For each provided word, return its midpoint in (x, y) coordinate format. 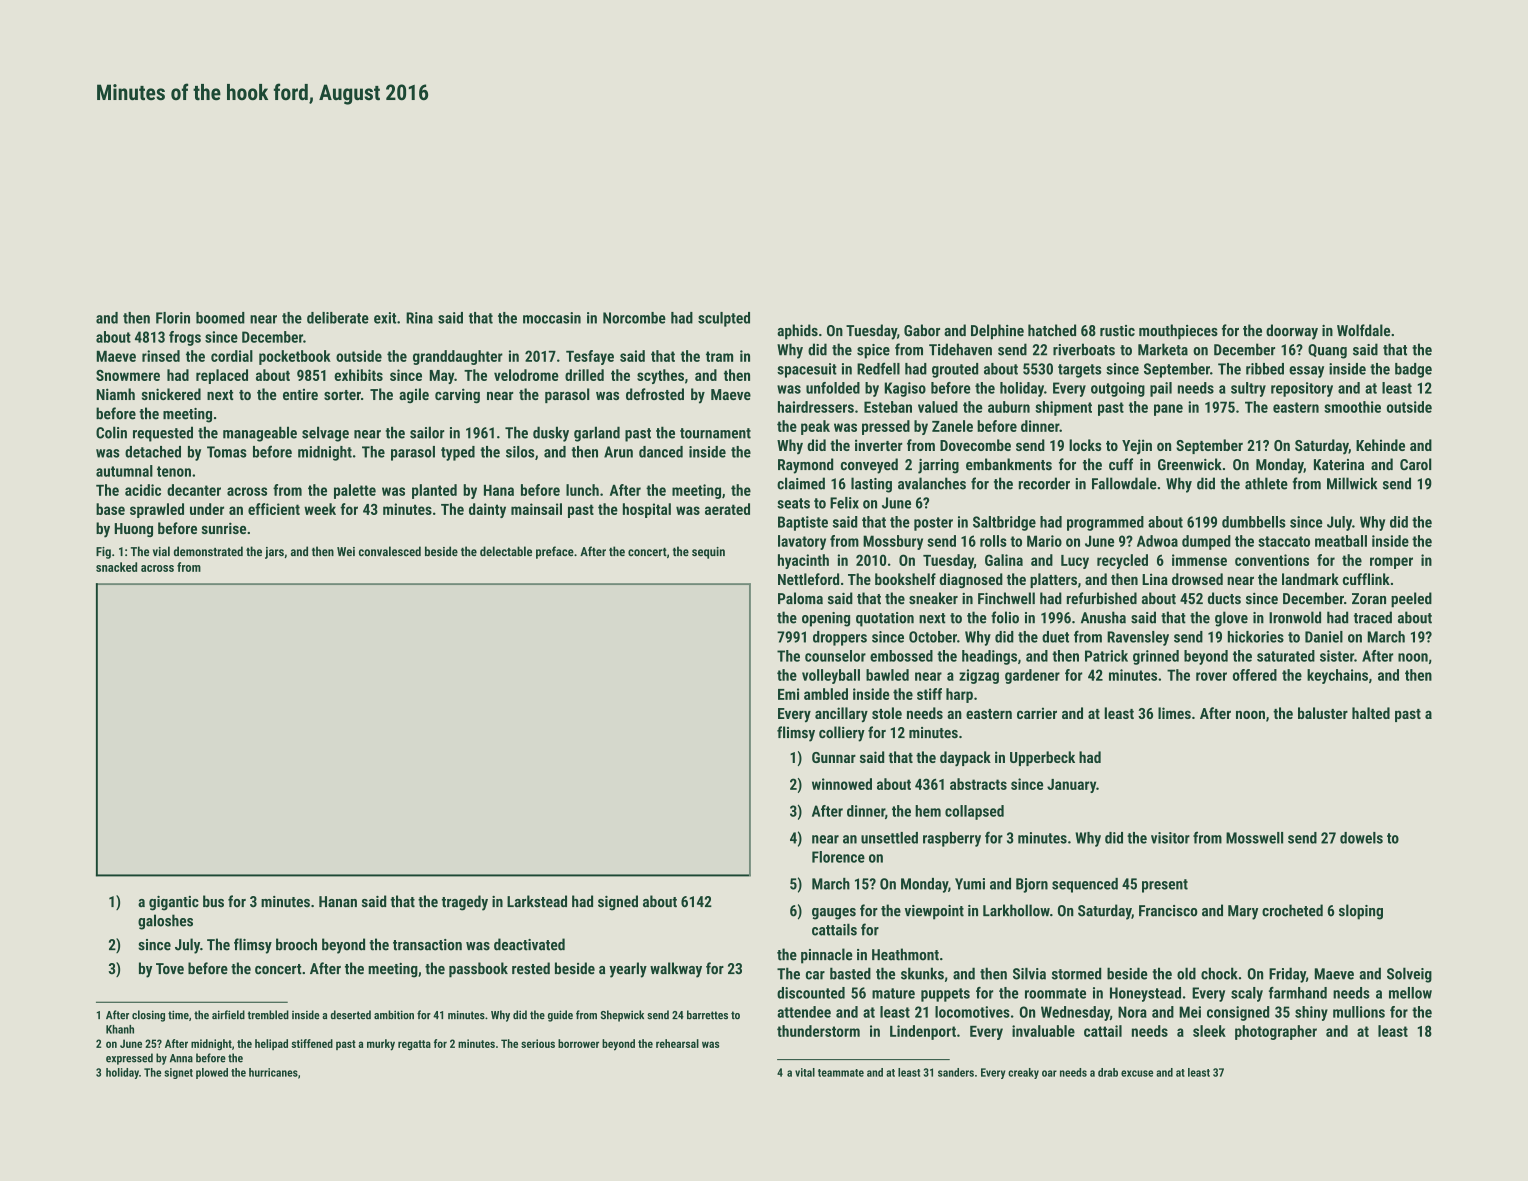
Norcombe (634, 318)
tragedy (465, 903)
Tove (170, 969)
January (1071, 786)
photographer (1276, 1032)
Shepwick (622, 1016)
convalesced (390, 551)
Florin (173, 318)
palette (355, 491)
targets (1079, 371)
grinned (1156, 657)
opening (826, 619)
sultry (1248, 389)
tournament (715, 433)
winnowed (842, 784)
